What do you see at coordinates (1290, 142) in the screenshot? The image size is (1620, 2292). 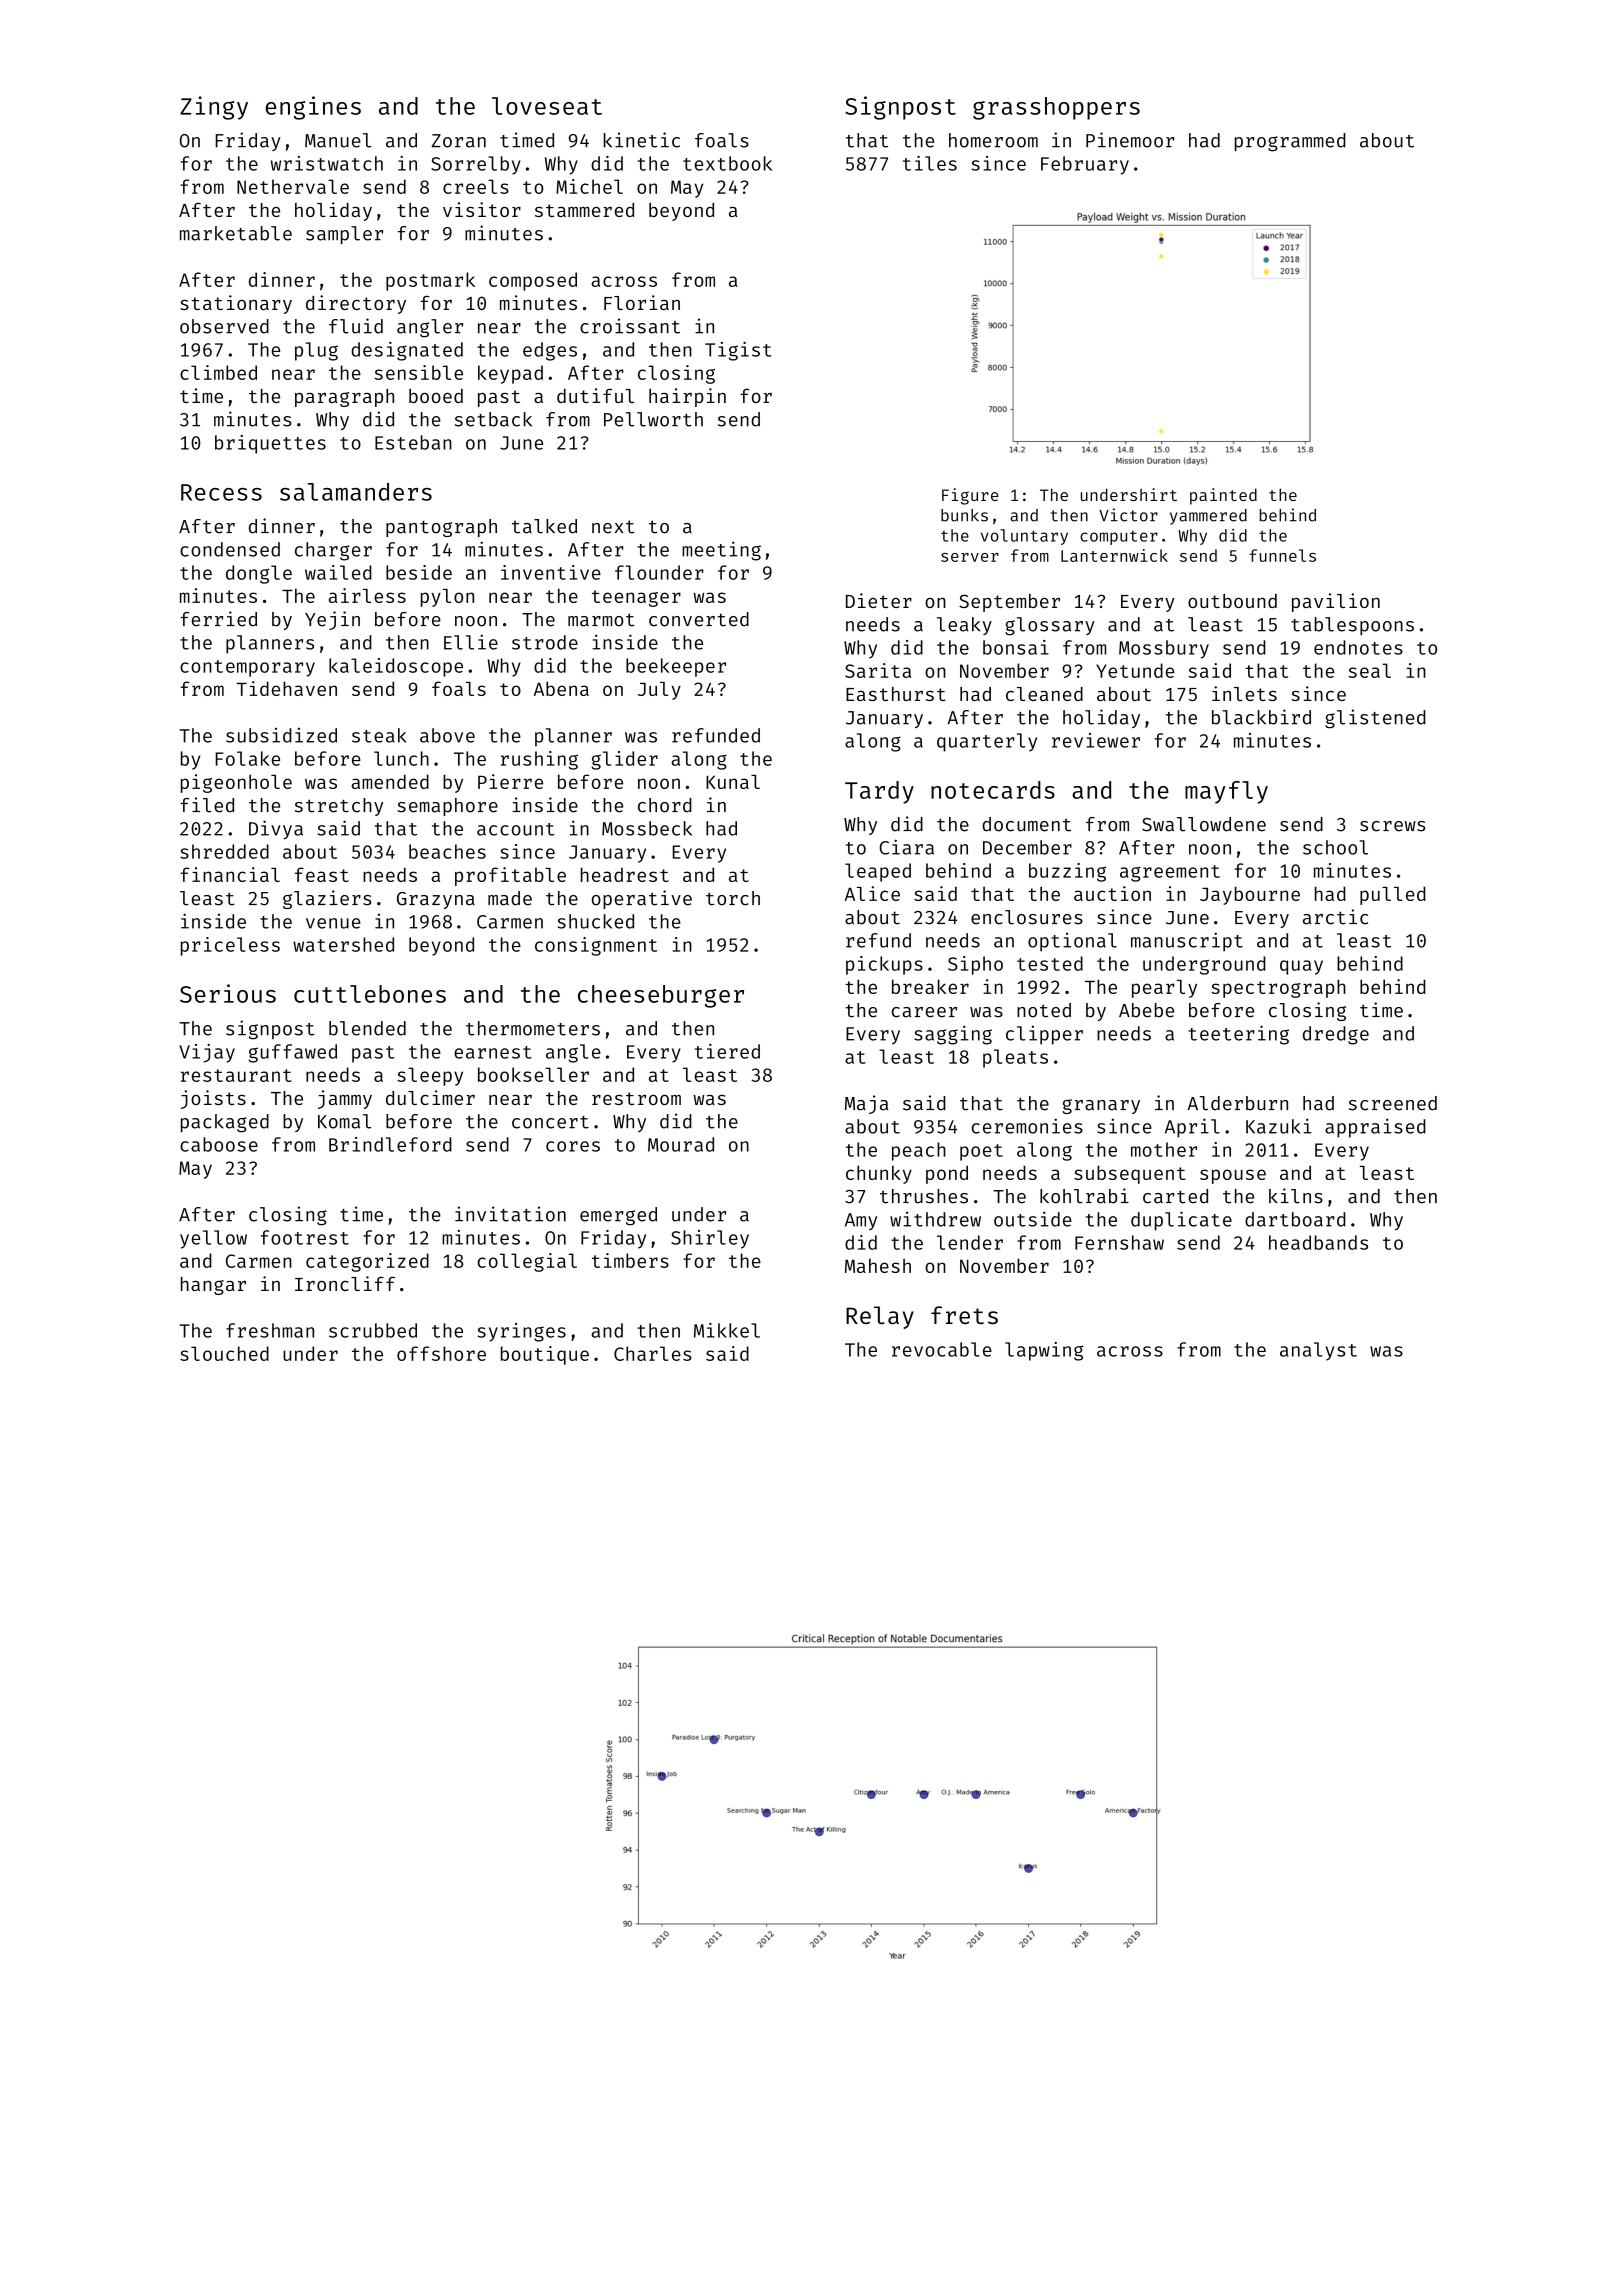 I see `programmed` at bounding box center [1290, 142].
